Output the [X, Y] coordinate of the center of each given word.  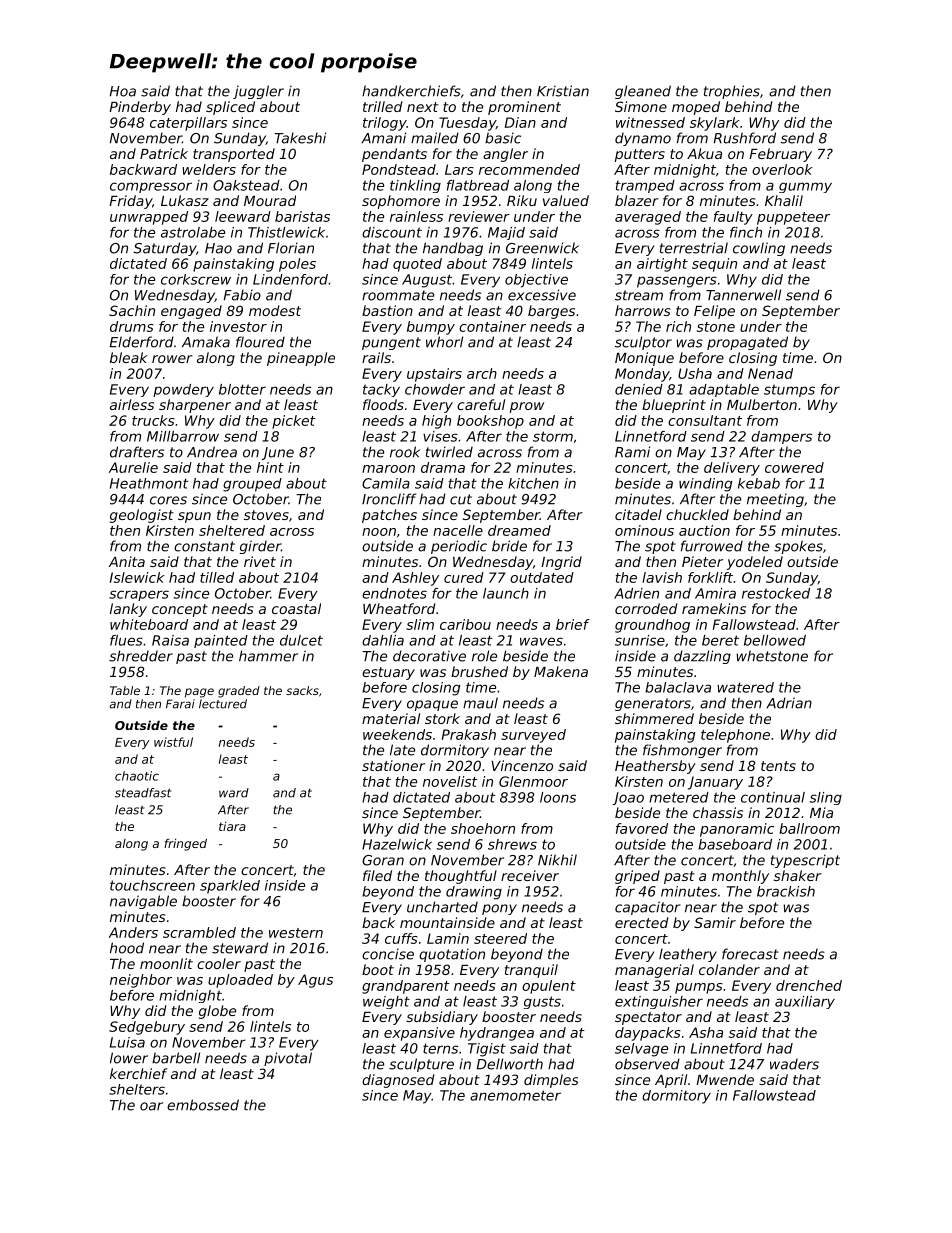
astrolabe [193, 232]
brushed [479, 671]
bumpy [431, 328]
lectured [223, 704]
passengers [677, 282]
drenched [809, 985]
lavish [662, 577]
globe [217, 1012]
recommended [529, 169]
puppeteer [793, 218]
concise [388, 954]
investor [238, 326]
